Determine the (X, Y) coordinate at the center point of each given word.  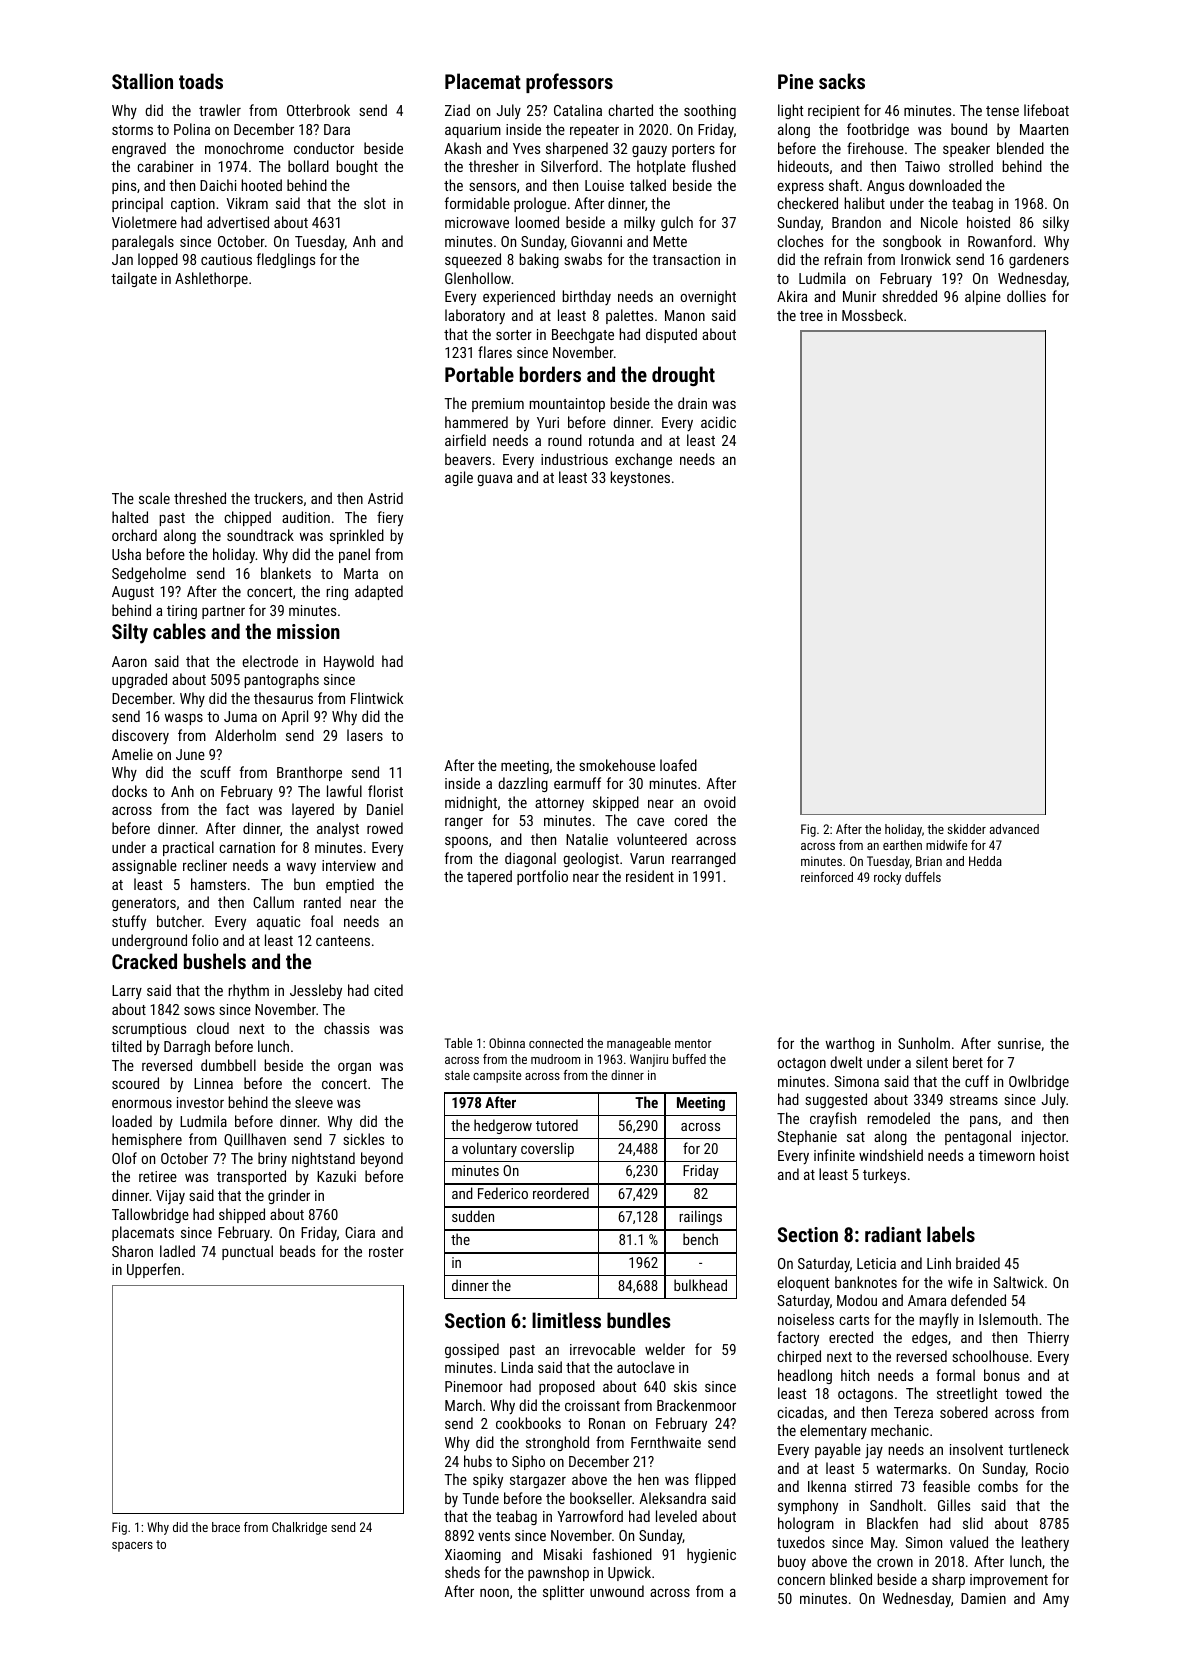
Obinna (507, 1043)
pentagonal (978, 1137)
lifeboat (1046, 110)
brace (226, 1527)
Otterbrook (318, 110)
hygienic (711, 1555)
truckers (278, 498)
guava (494, 480)
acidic (718, 422)
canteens (343, 941)
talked (648, 185)
